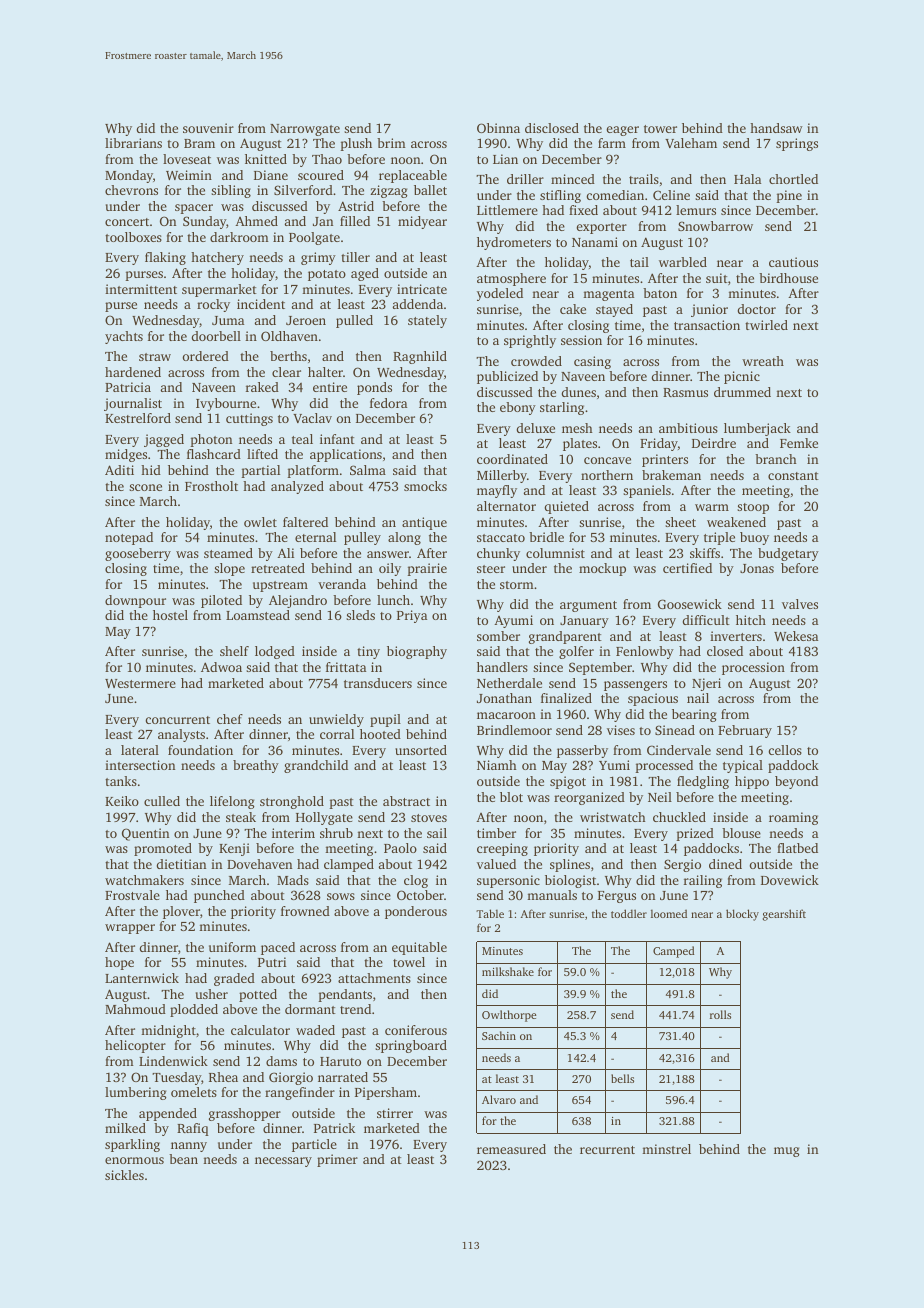 The height and width of the screenshot is (1308, 924). Describe the element at coordinates (208, 128) in the screenshot. I see `souvenir` at that location.
